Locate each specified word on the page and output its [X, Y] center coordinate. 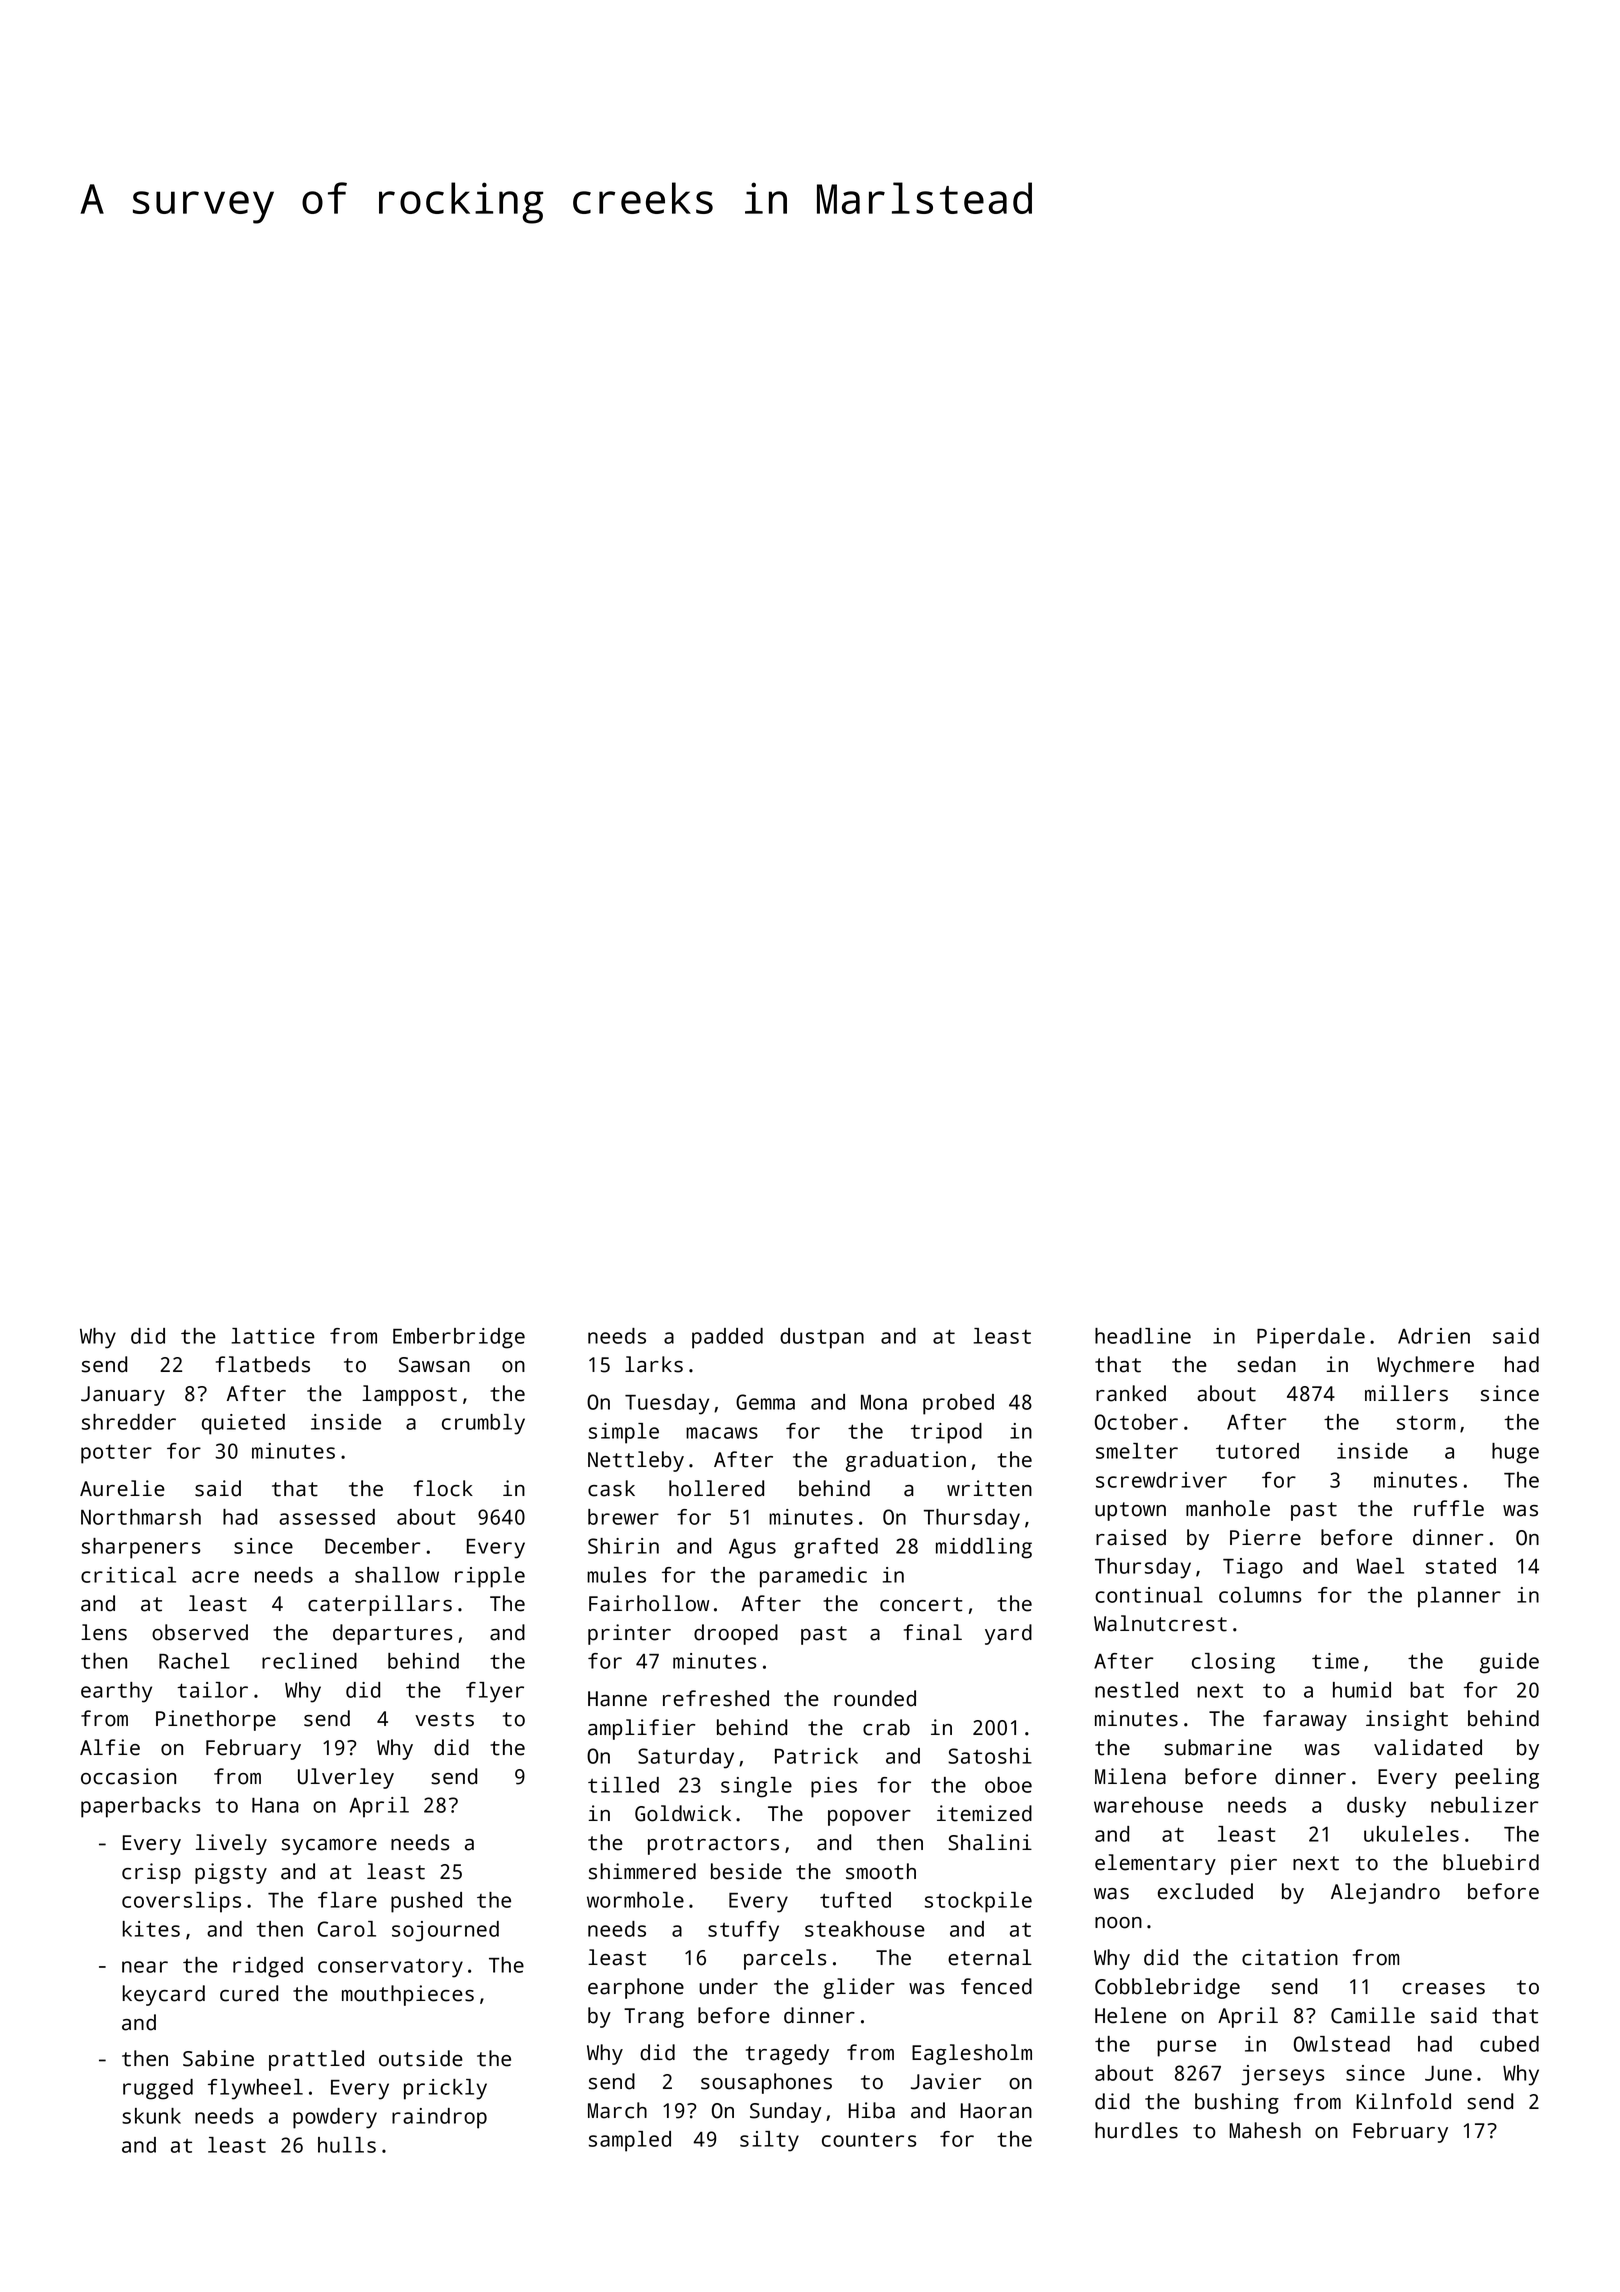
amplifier [641, 1729]
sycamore [329, 1847]
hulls [347, 2145]
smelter [1137, 1451]
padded [727, 1338]
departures [392, 1634]
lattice [273, 1336]
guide [1509, 1663]
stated [1461, 1566]
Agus [752, 1549]
